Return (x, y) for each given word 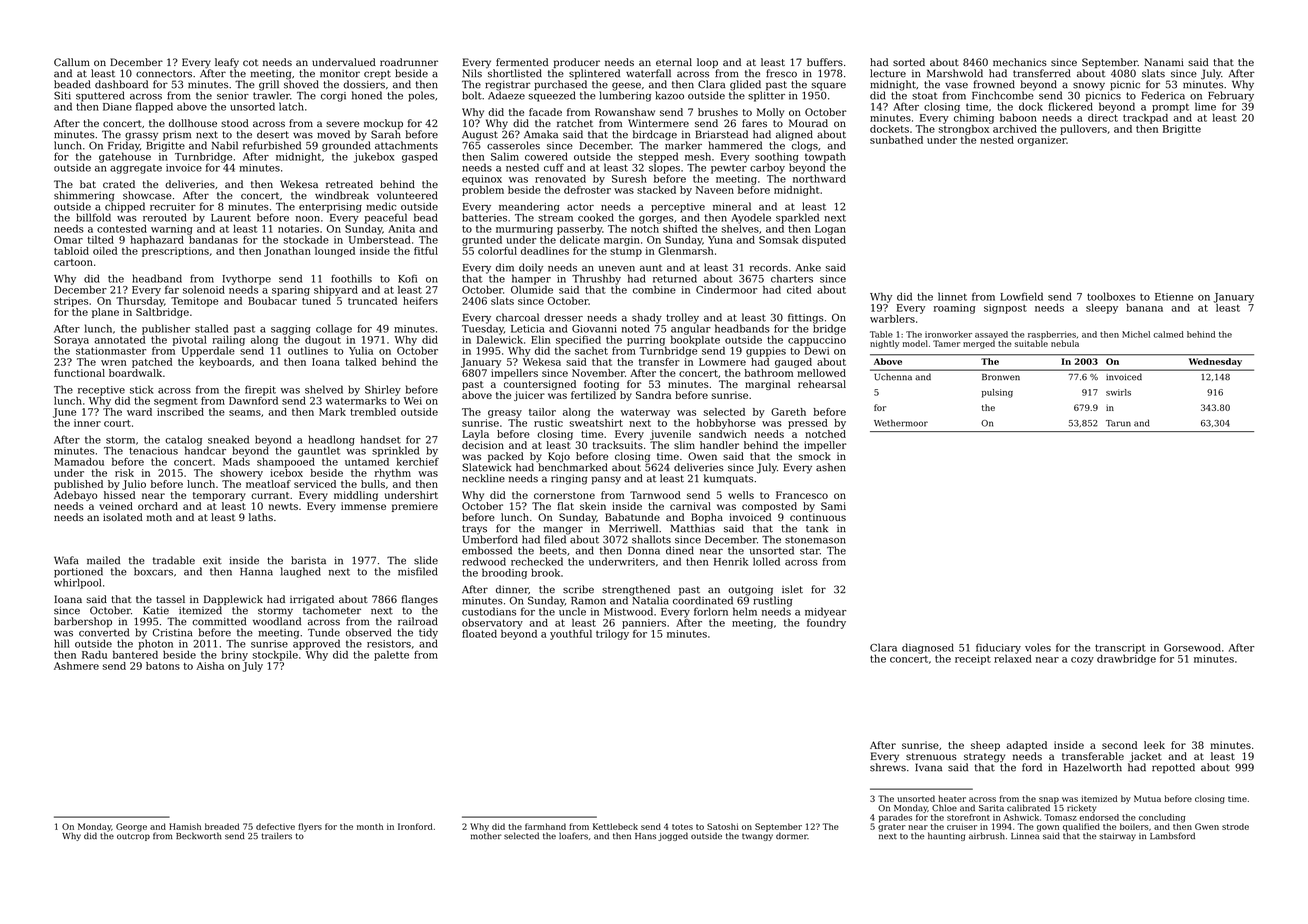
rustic (548, 423)
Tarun (1118, 423)
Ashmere (76, 666)
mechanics (1020, 62)
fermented (522, 62)
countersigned (540, 385)
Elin (541, 340)
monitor (340, 74)
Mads (236, 462)
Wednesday (1215, 362)
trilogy (612, 635)
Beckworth (199, 836)
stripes (71, 302)
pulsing (997, 393)
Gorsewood (1192, 647)
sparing (291, 291)
